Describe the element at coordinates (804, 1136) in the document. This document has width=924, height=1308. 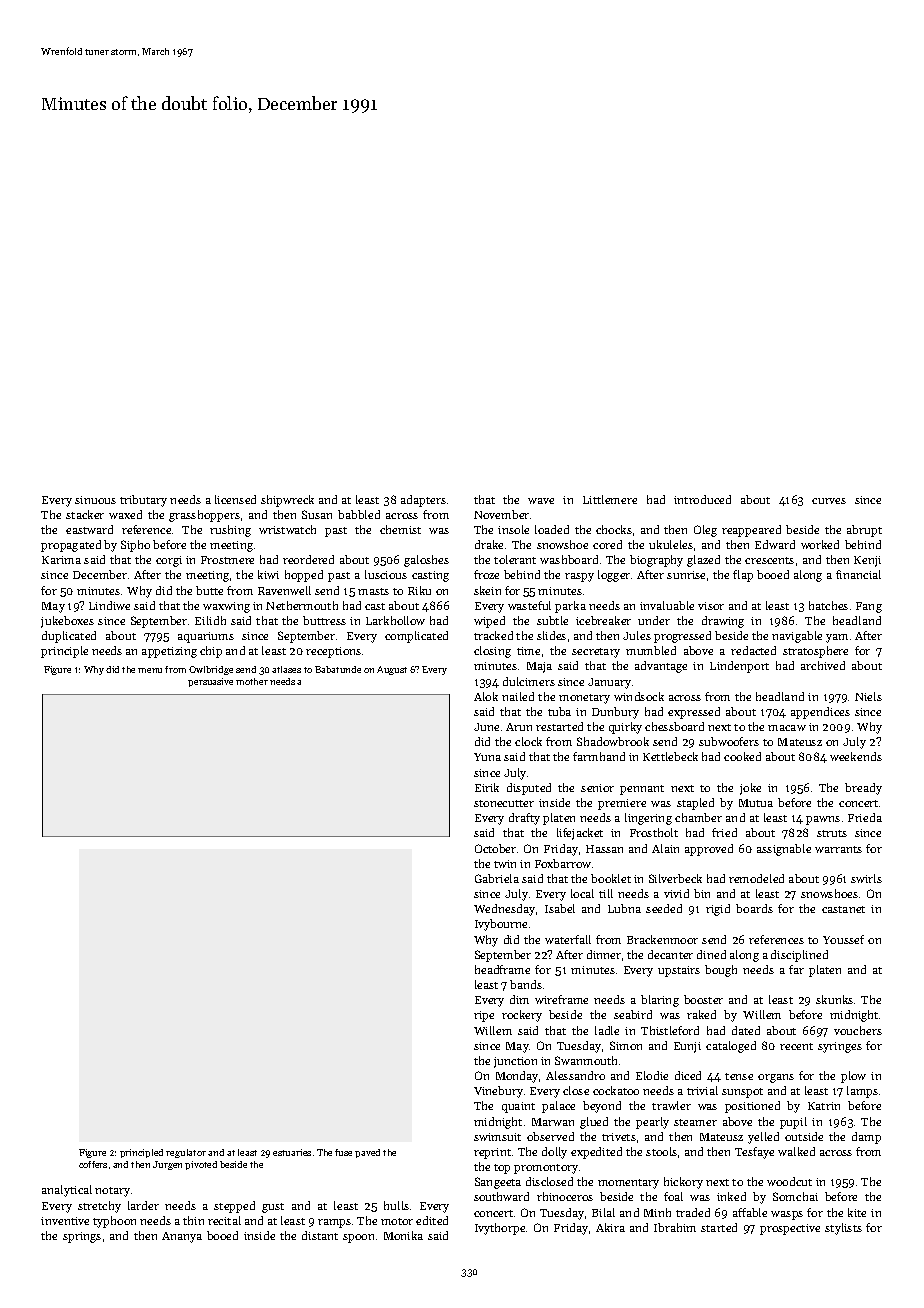
I see `outside` at that location.
